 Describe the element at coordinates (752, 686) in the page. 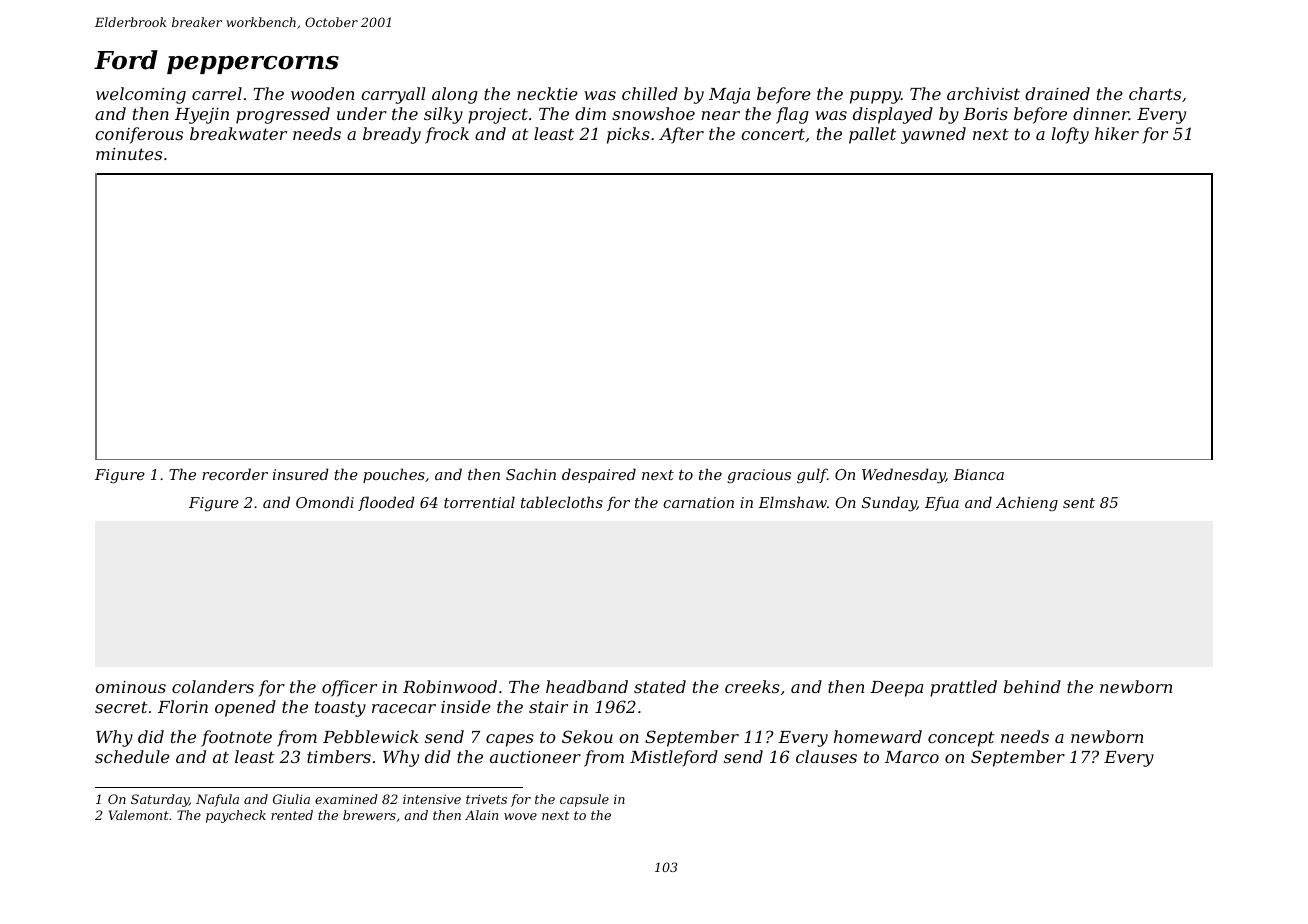

I see `creeks` at that location.
